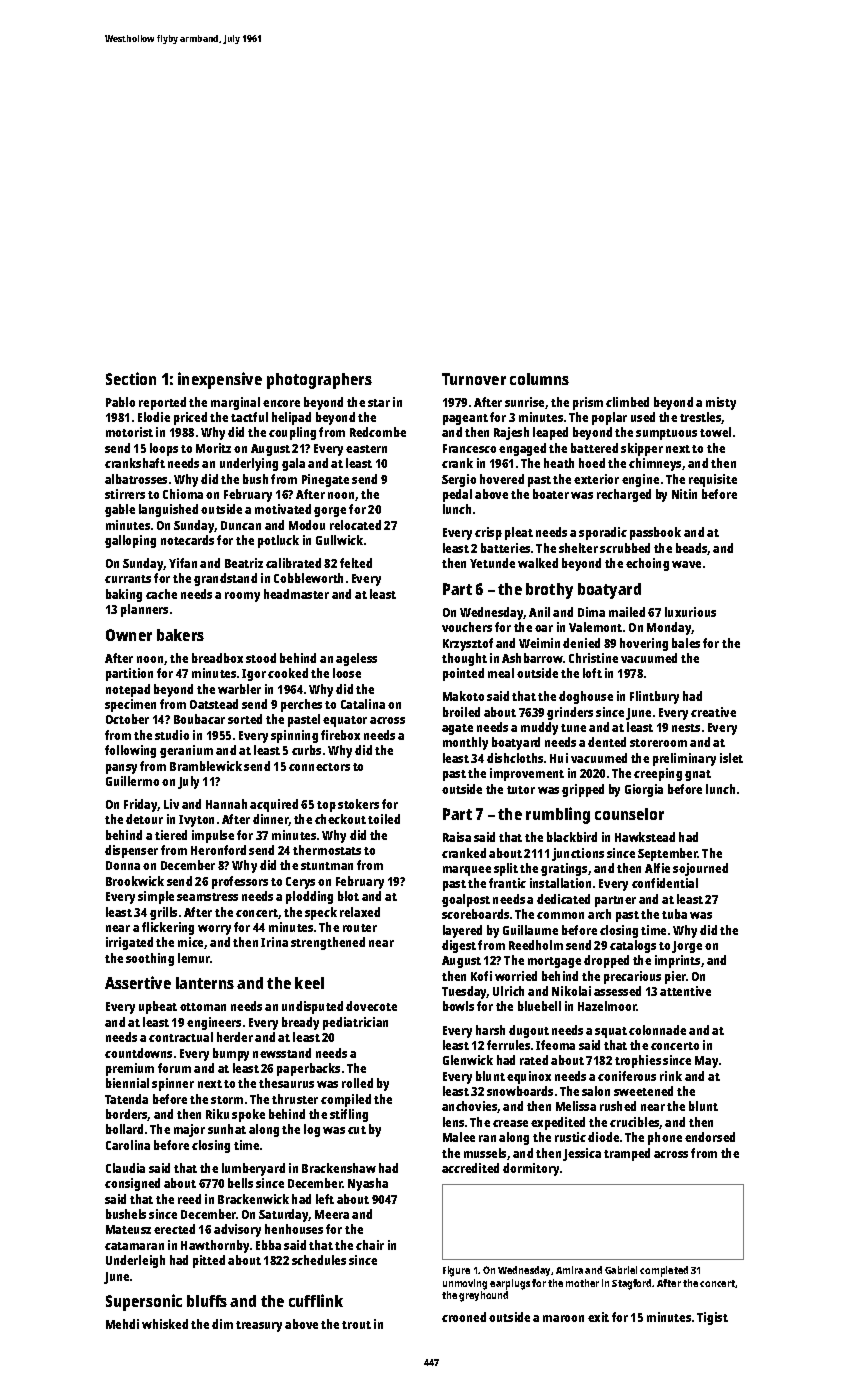  What do you see at coordinates (645, 837) in the screenshot?
I see `Hawkstead` at bounding box center [645, 837].
